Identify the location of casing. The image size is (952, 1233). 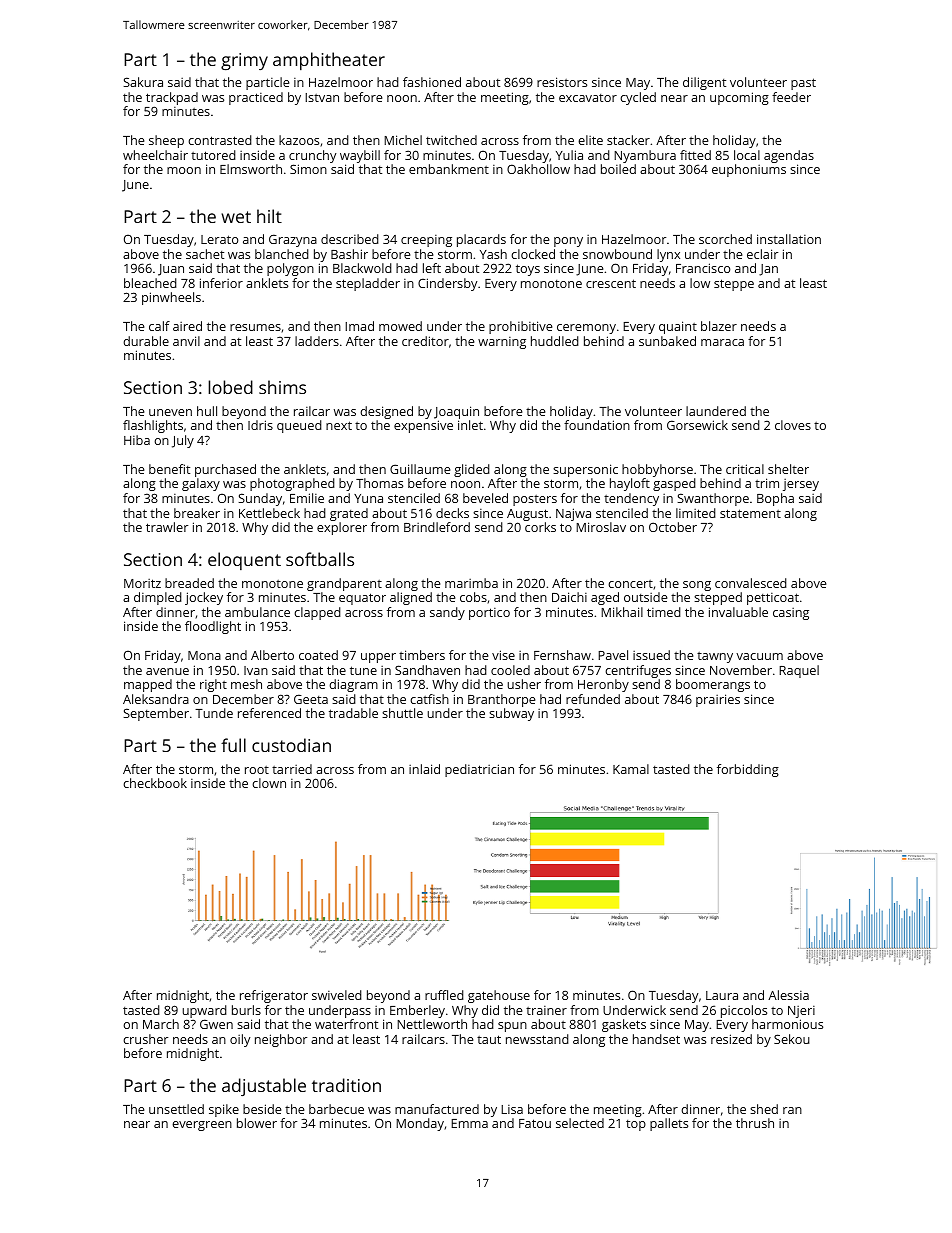
(791, 614).
